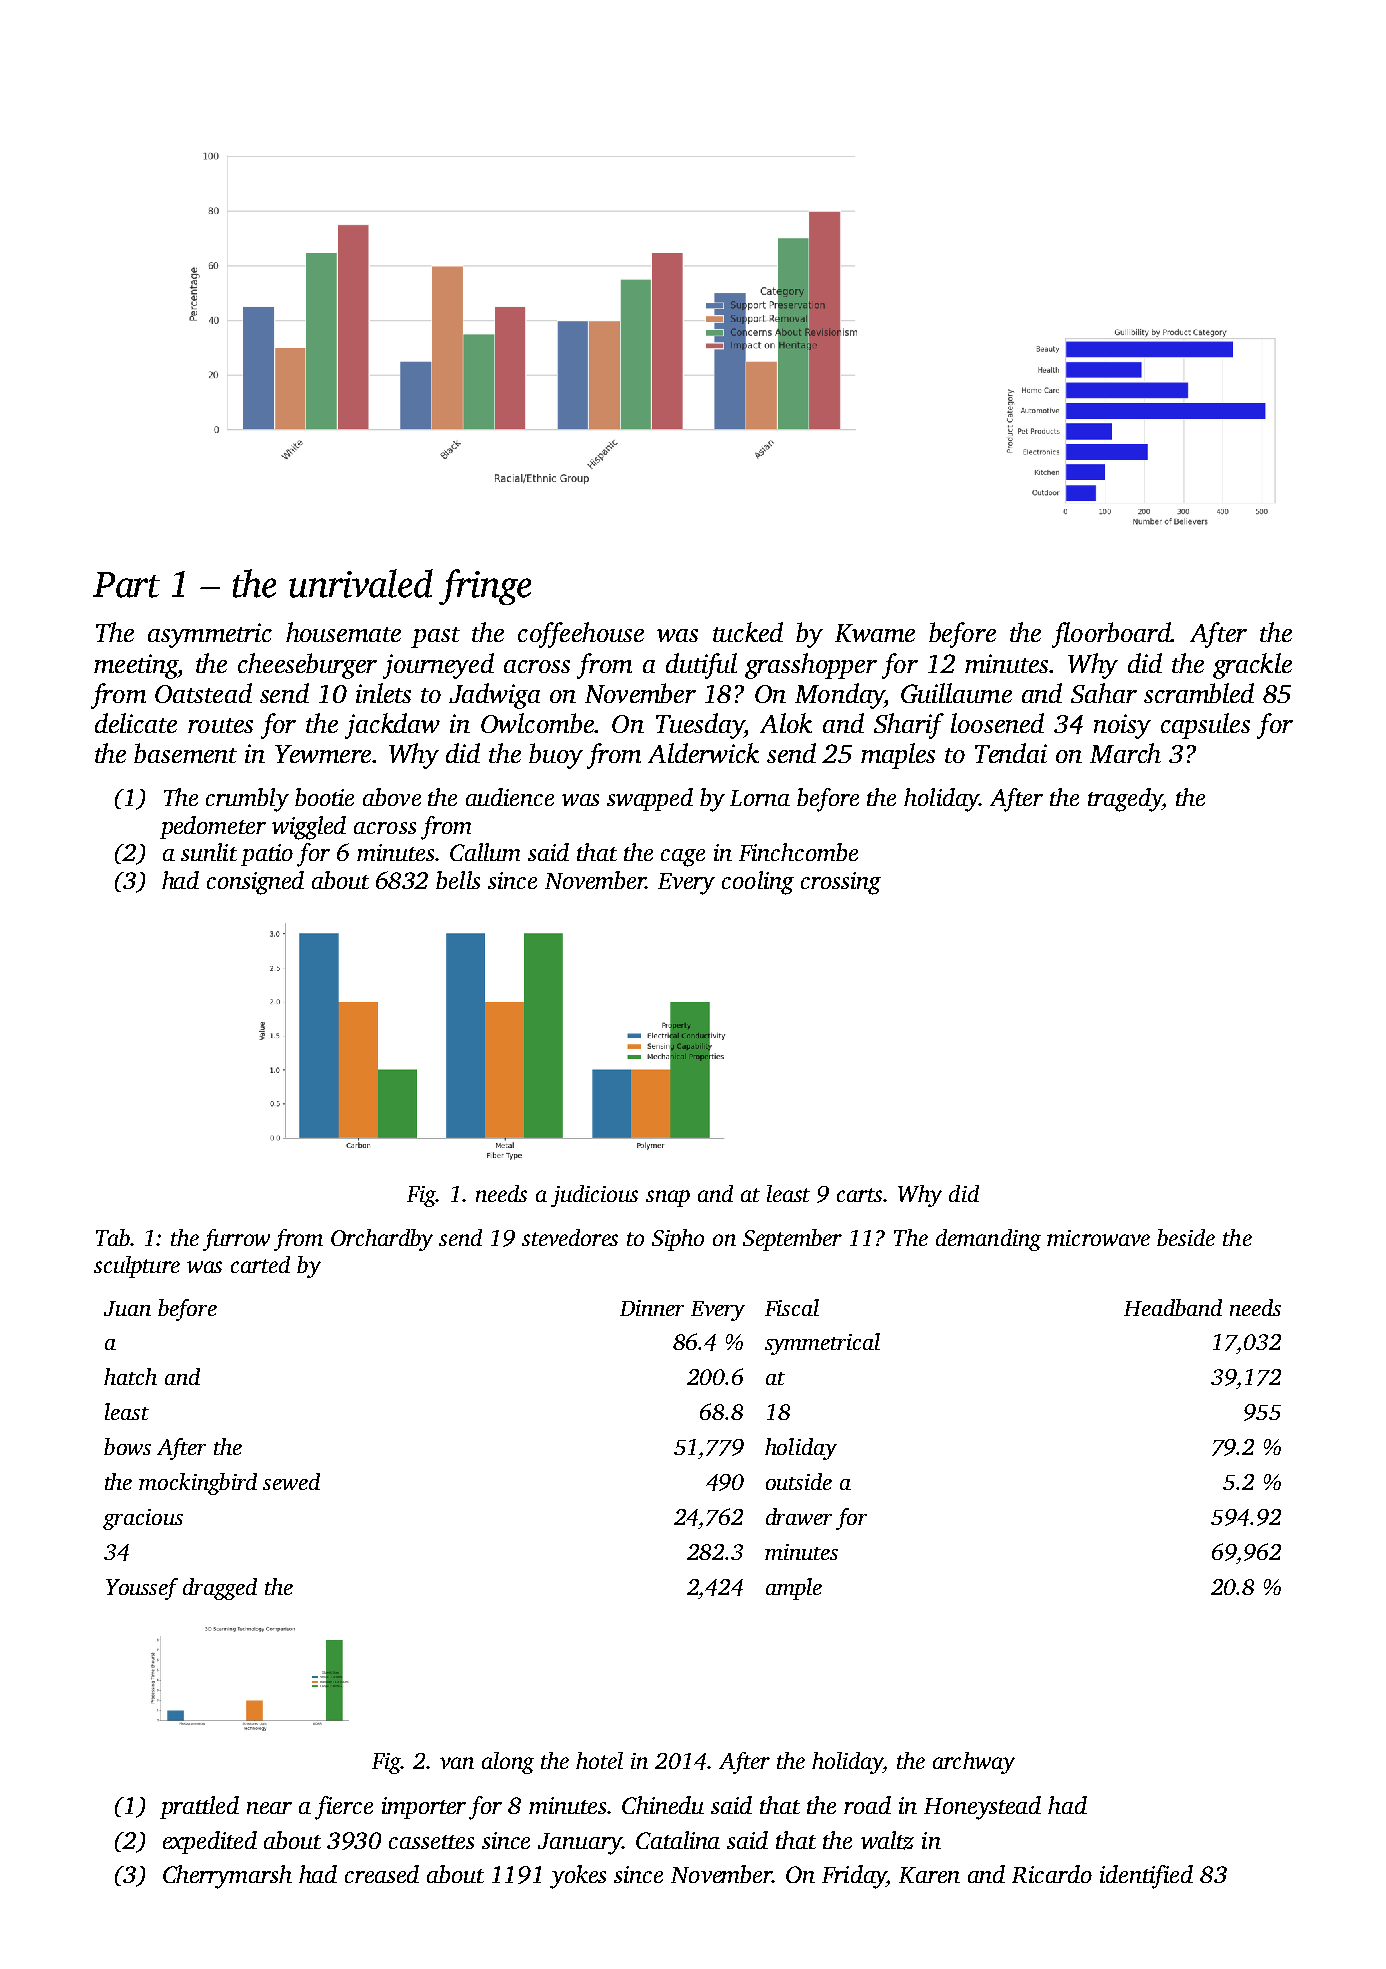 The height and width of the screenshot is (1969, 1386). Describe the element at coordinates (1173, 1307) in the screenshot. I see `Headband` at that location.
